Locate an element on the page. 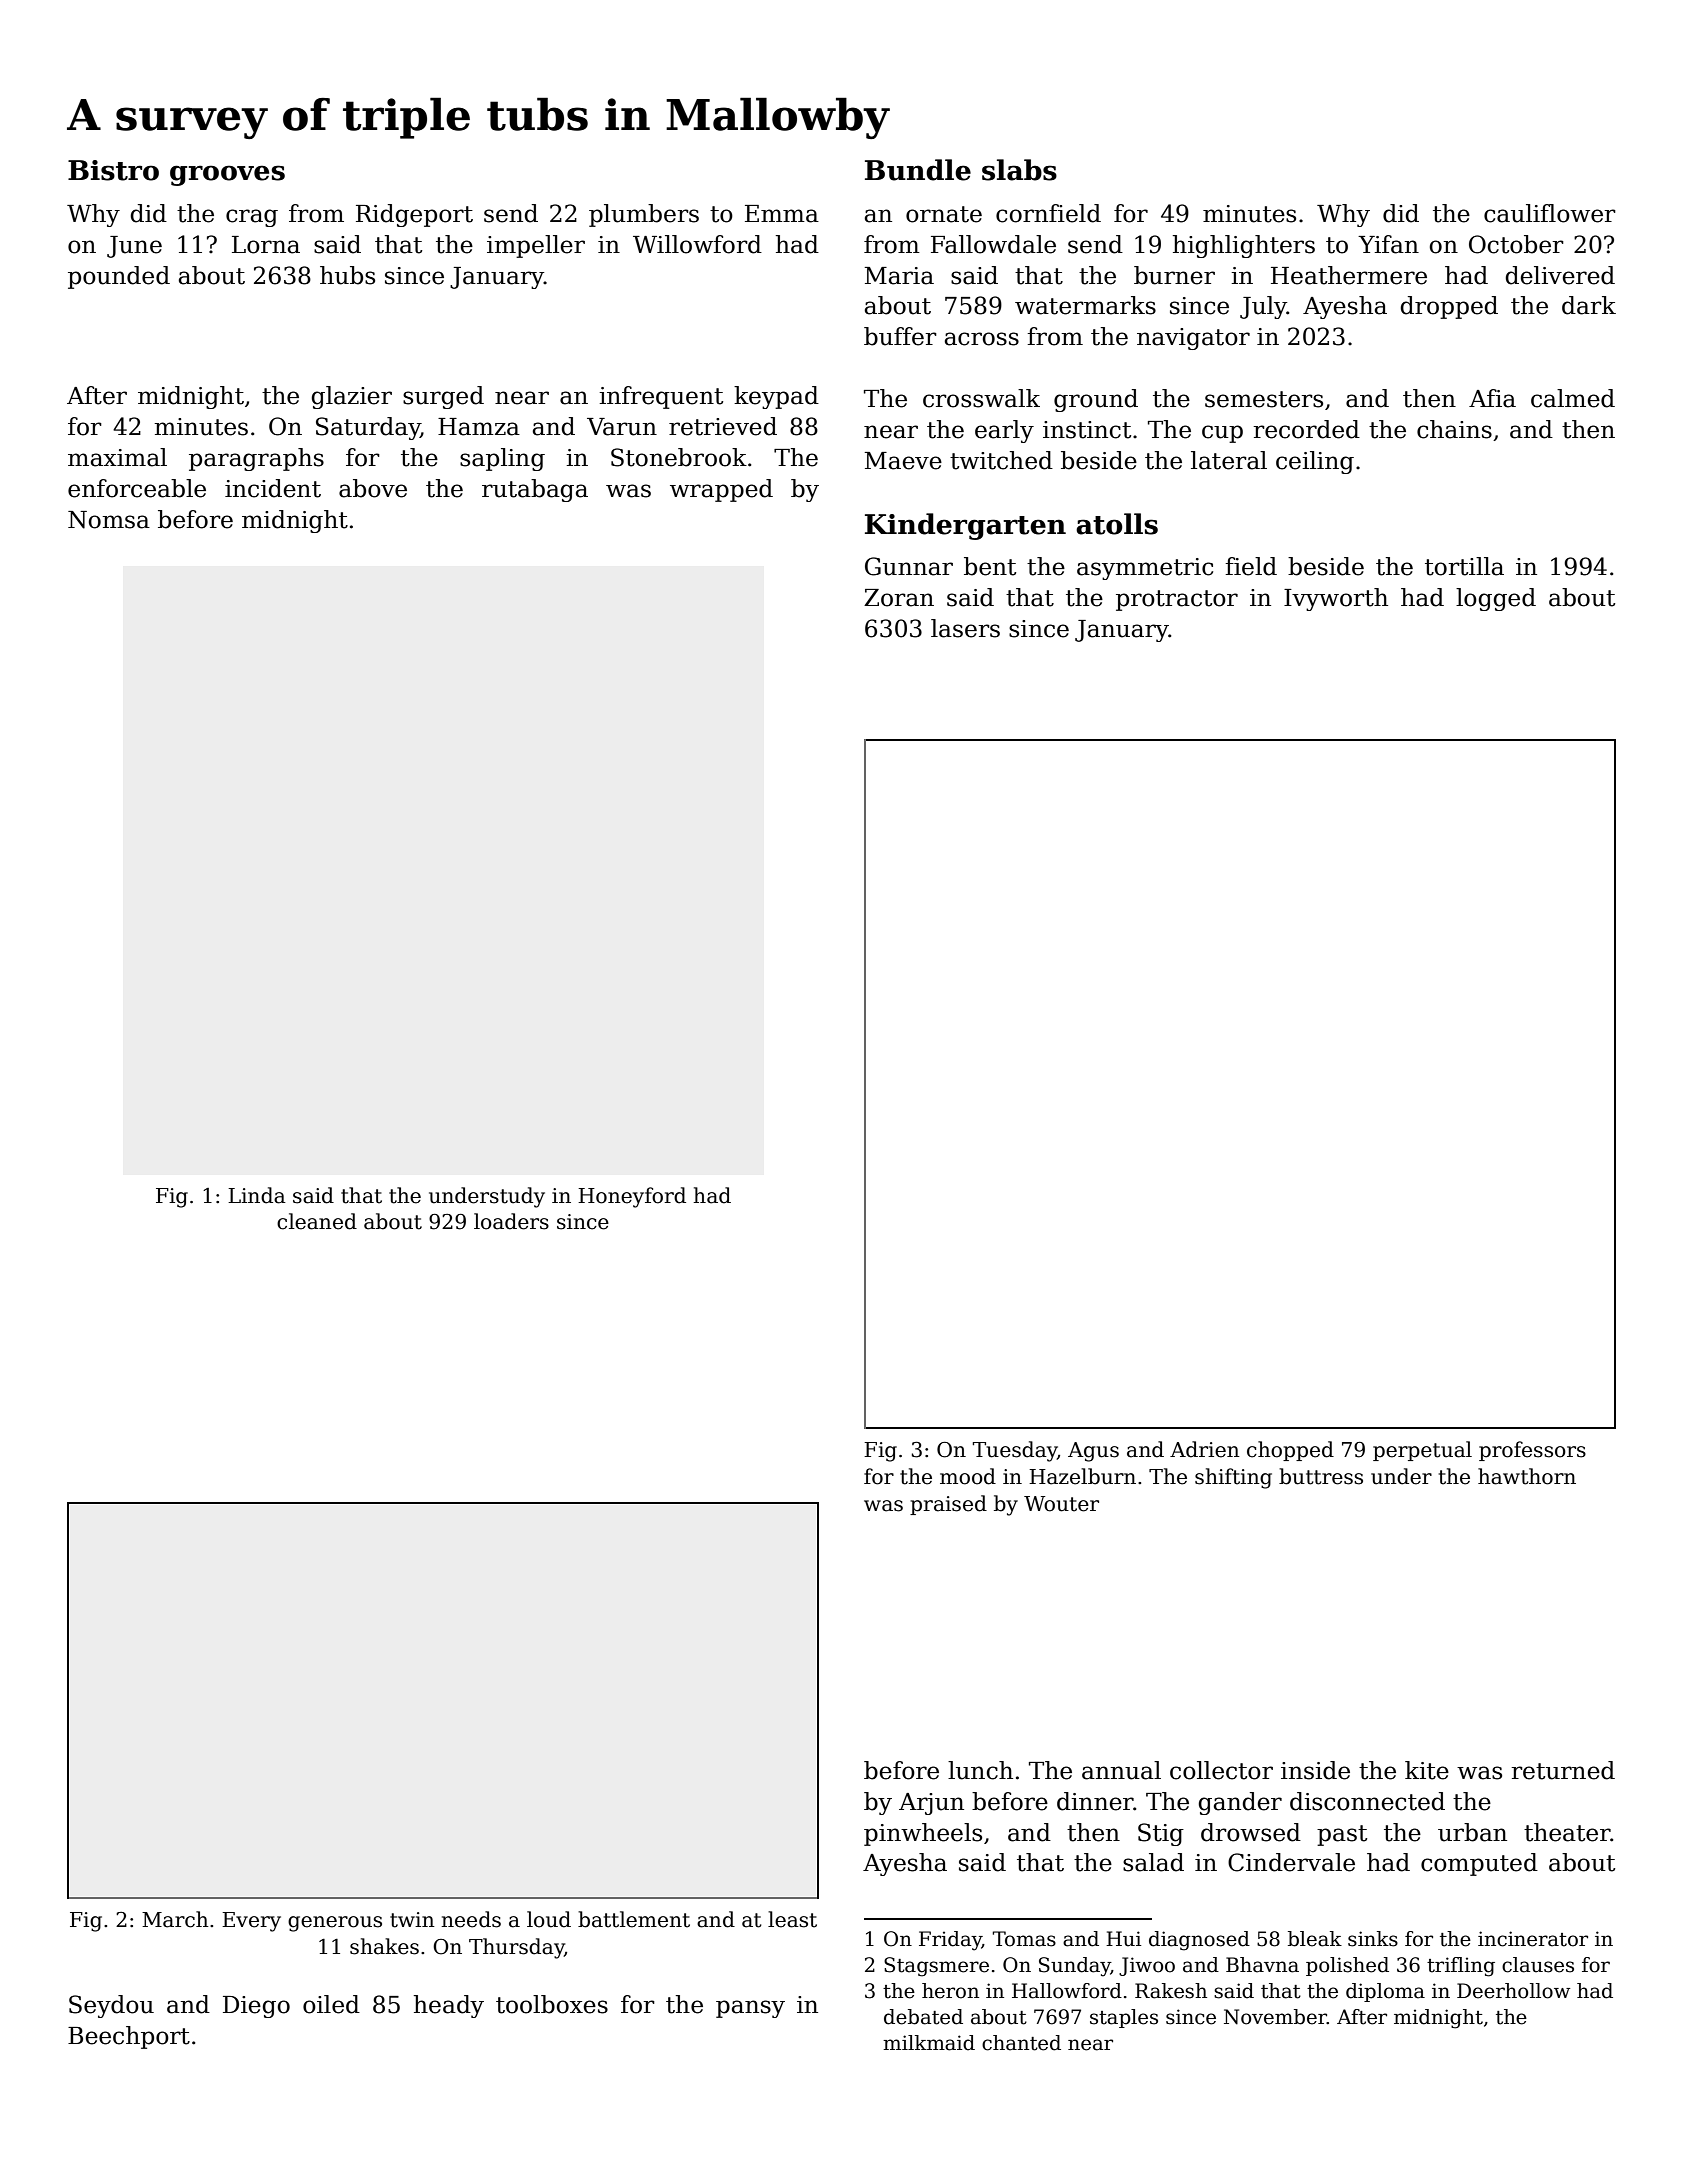 This image has height=2178, width=1683. hawthorn is located at coordinates (1527, 1476).
